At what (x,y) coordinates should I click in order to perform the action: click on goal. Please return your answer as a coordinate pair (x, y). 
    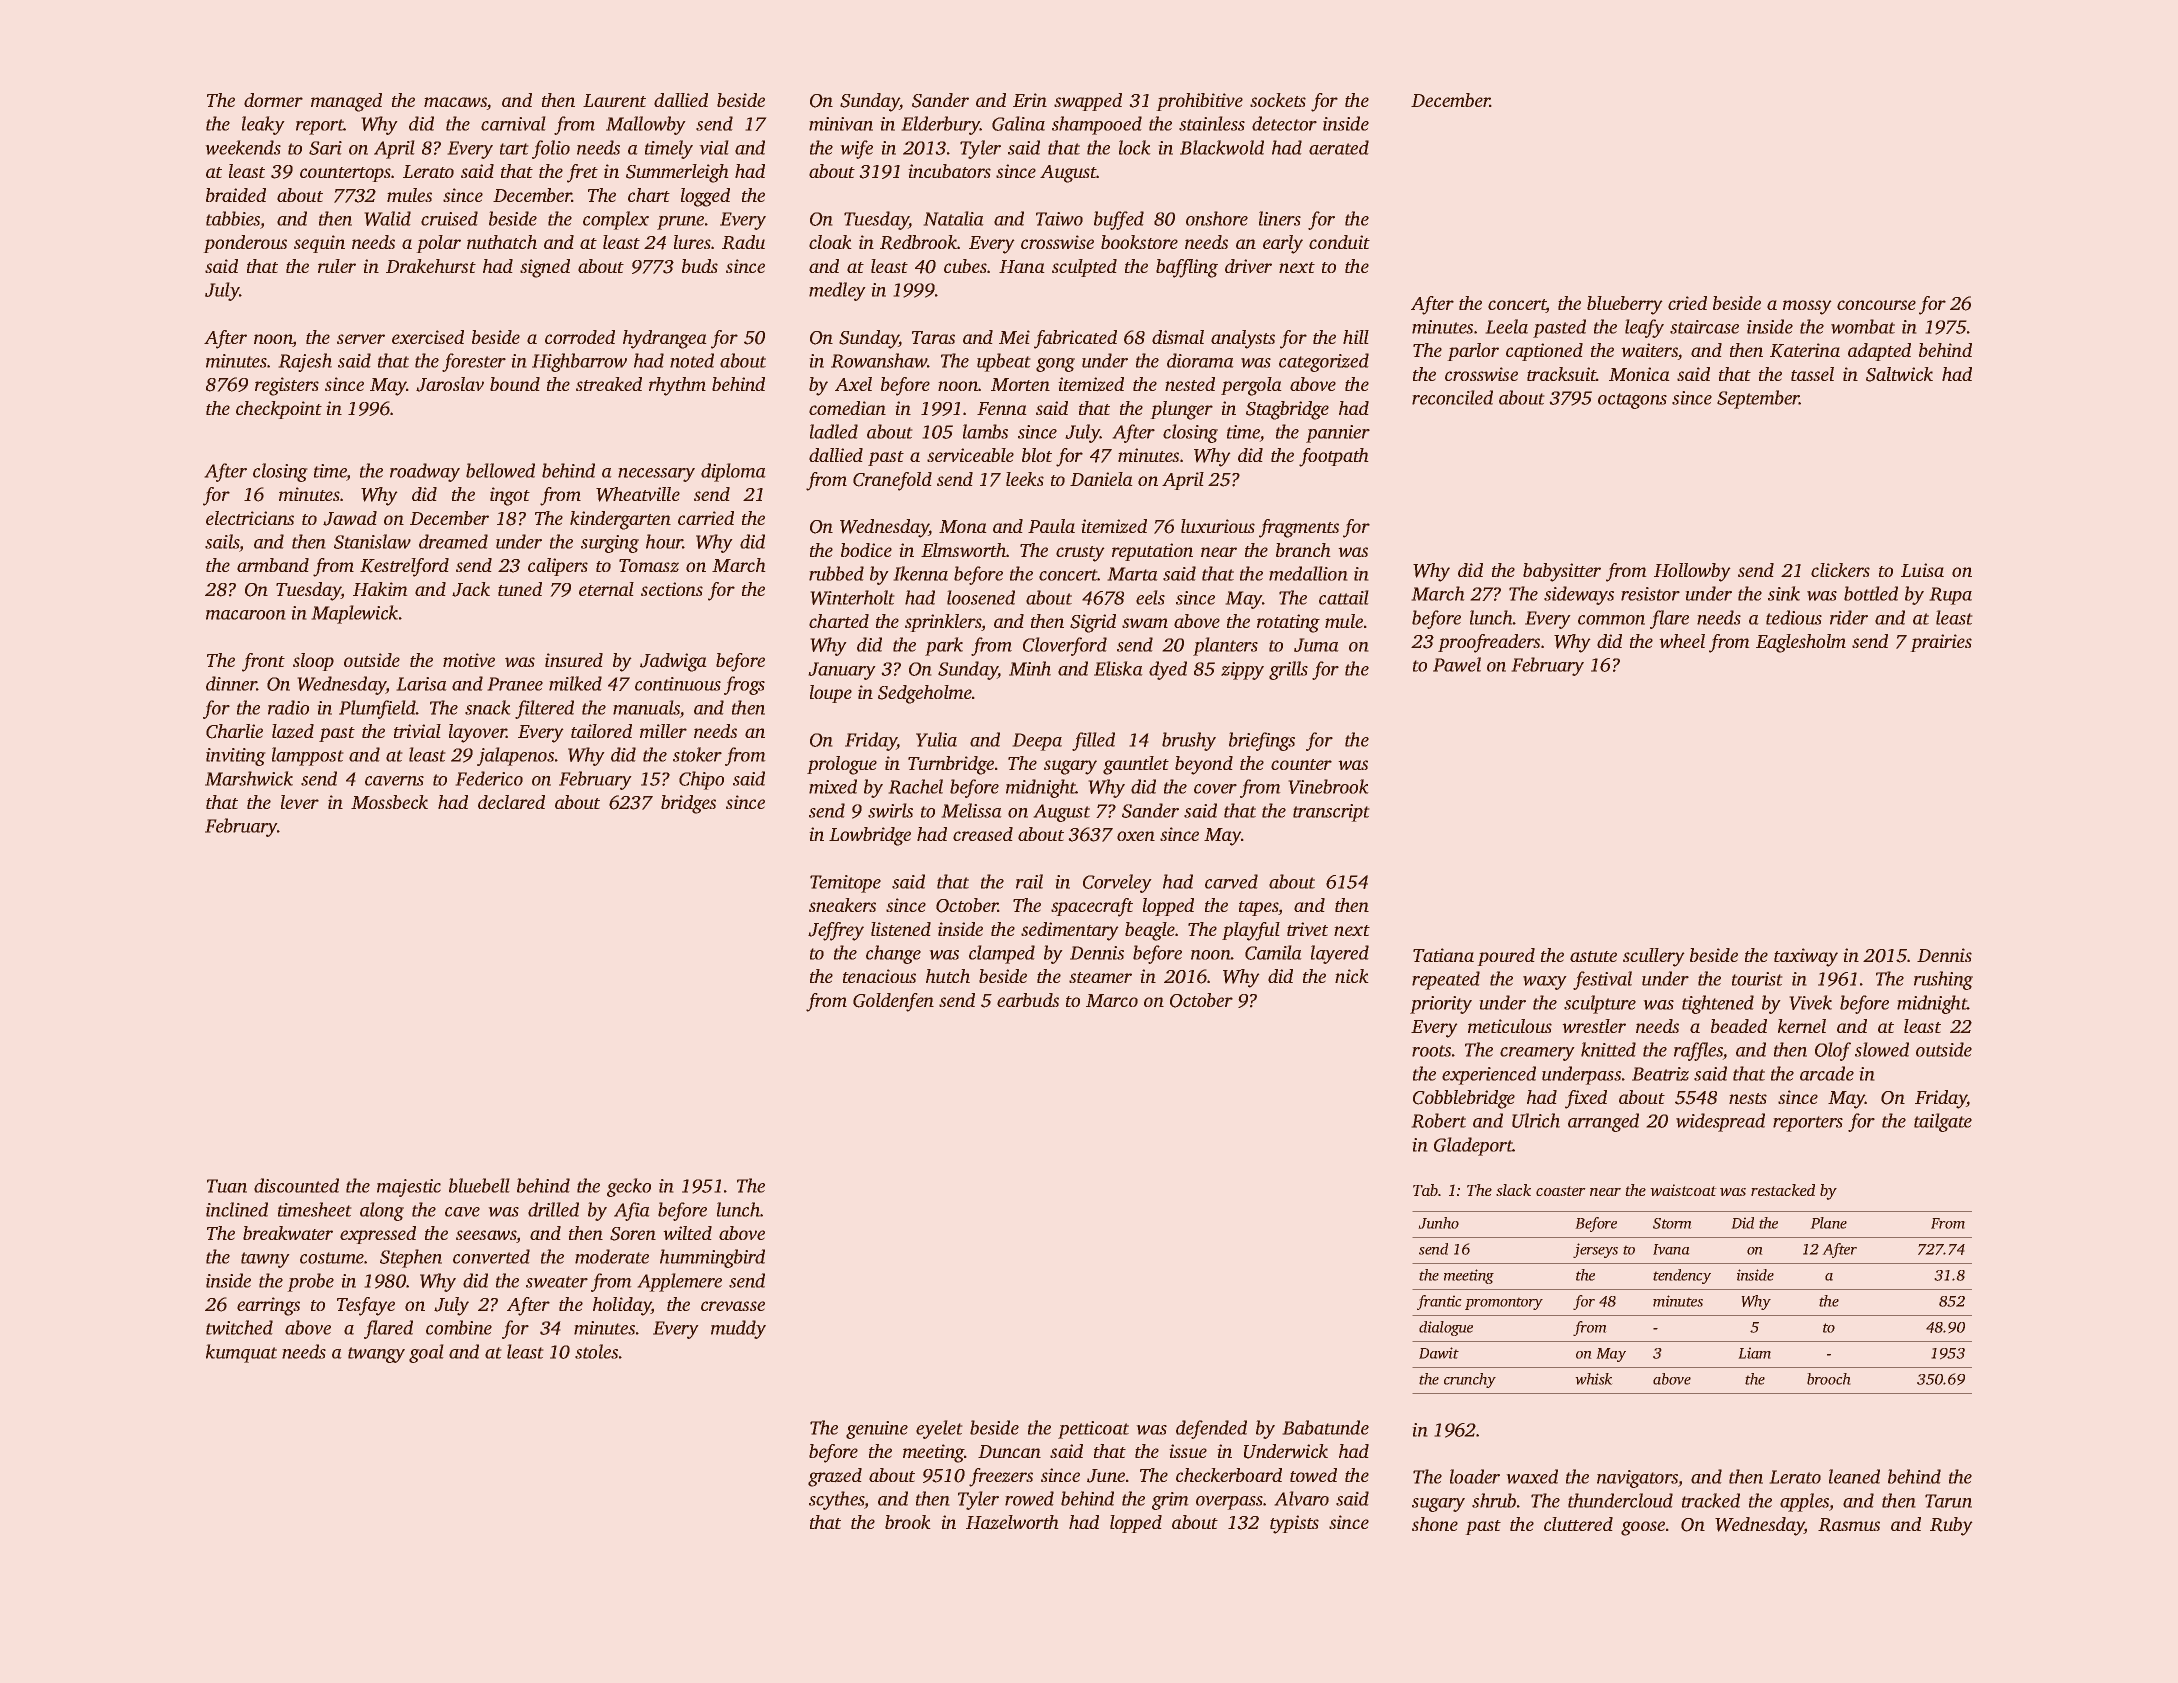
    Looking at the image, I should click on (426, 1353).
